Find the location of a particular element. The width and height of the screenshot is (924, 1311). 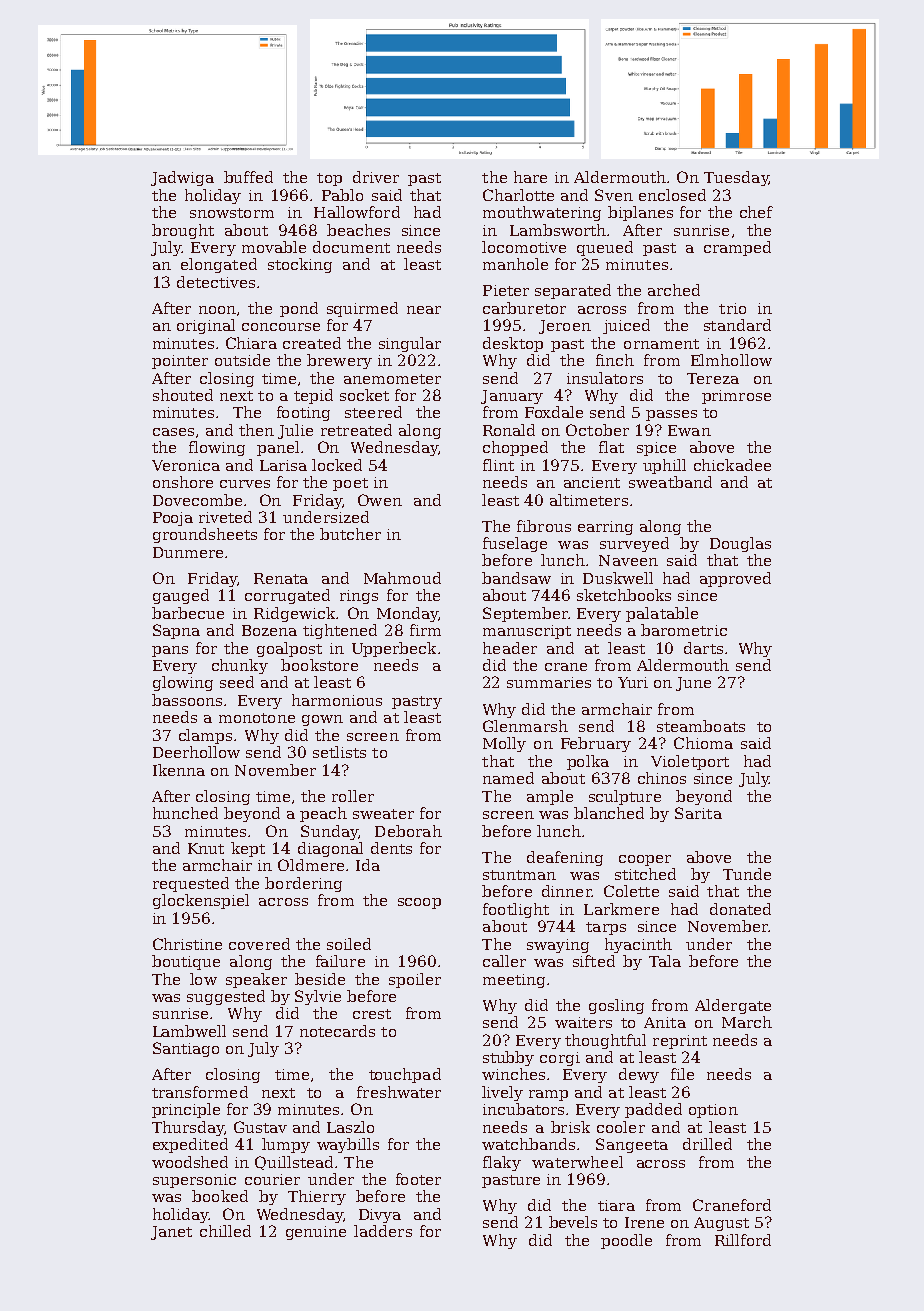

movable is located at coordinates (274, 247).
